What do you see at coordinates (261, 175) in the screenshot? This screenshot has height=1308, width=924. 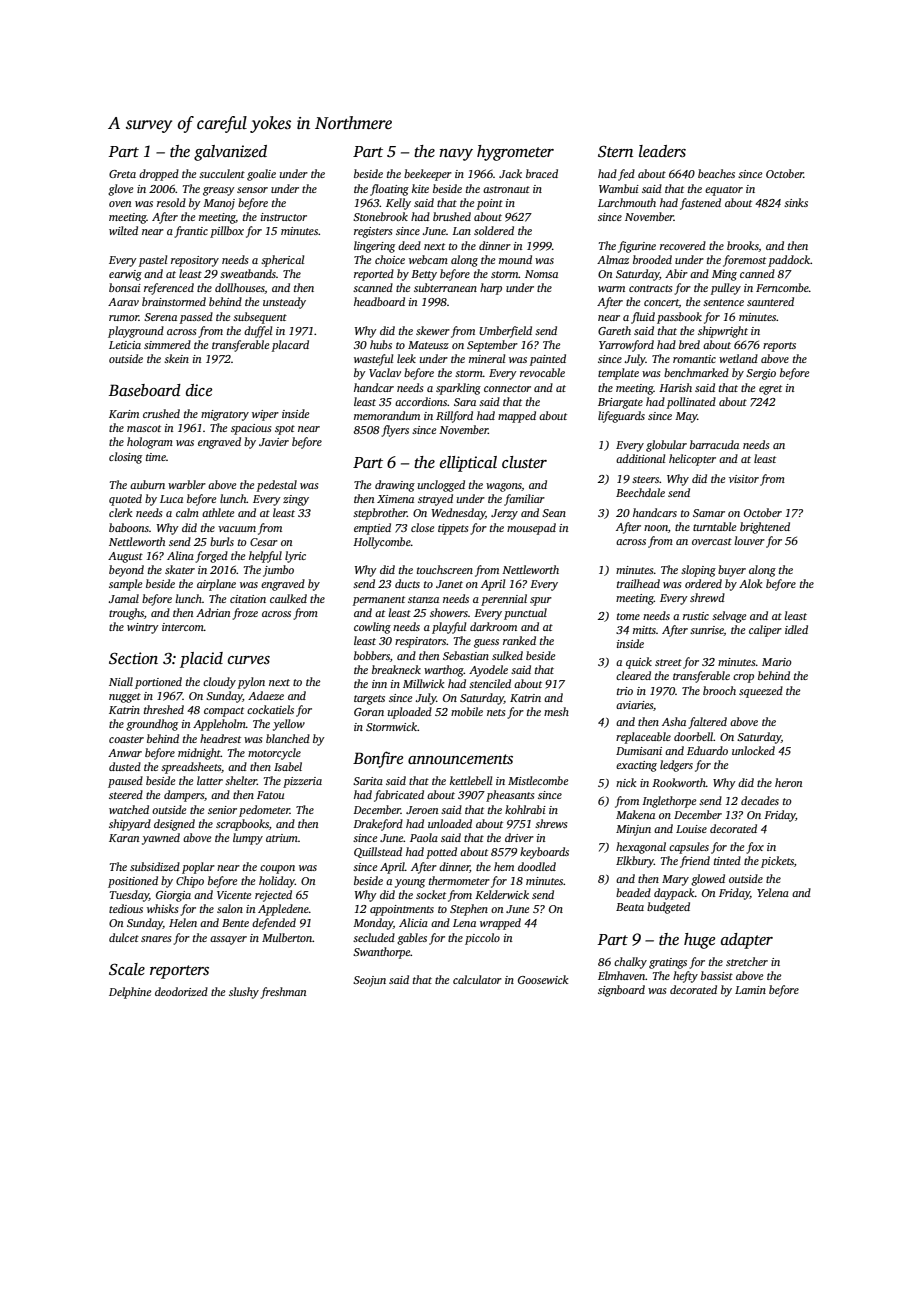 I see `goalie` at bounding box center [261, 175].
